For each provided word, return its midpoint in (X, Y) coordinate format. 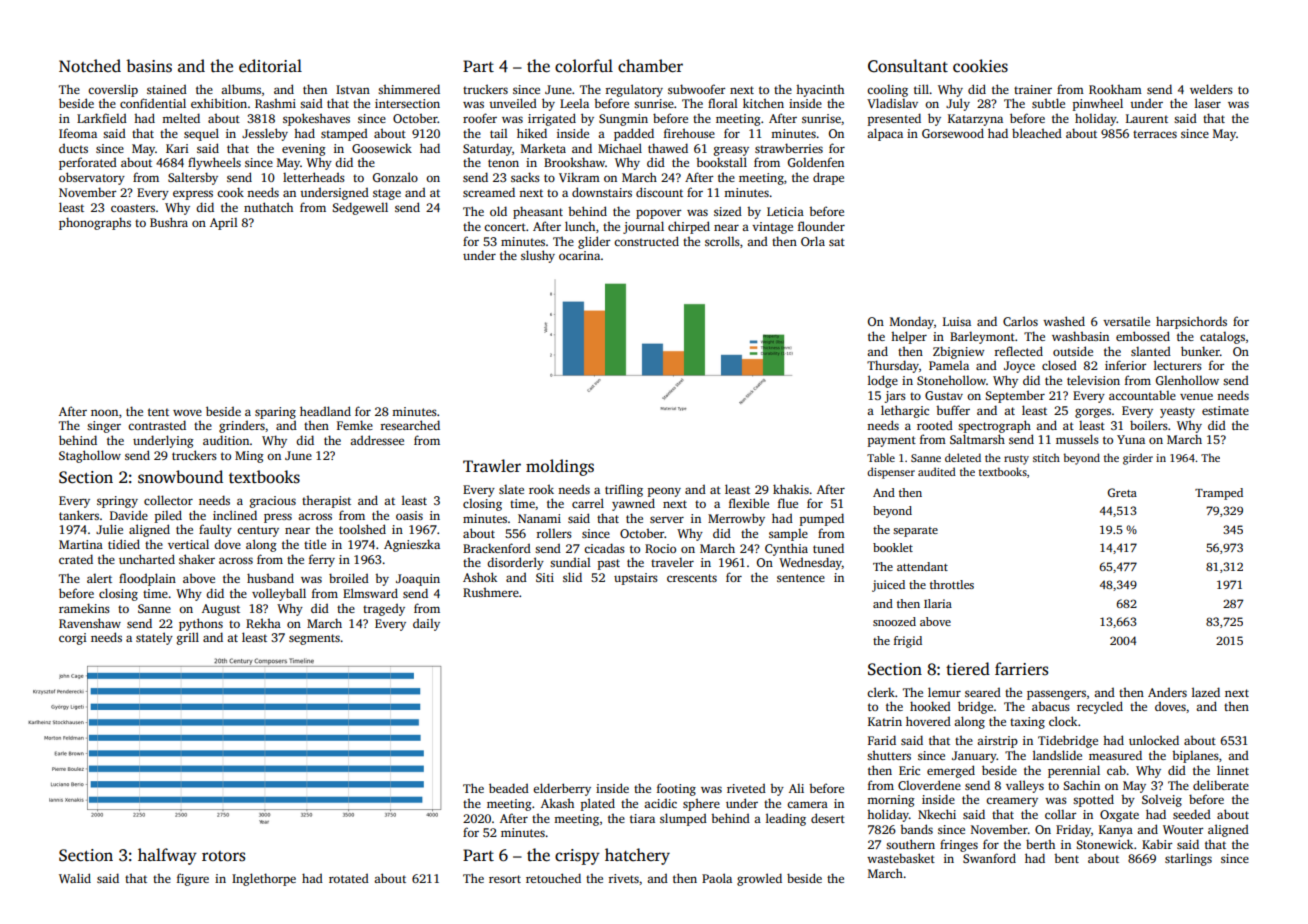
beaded (509, 788)
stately (154, 638)
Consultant (908, 66)
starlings (1188, 859)
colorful (584, 66)
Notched (90, 66)
